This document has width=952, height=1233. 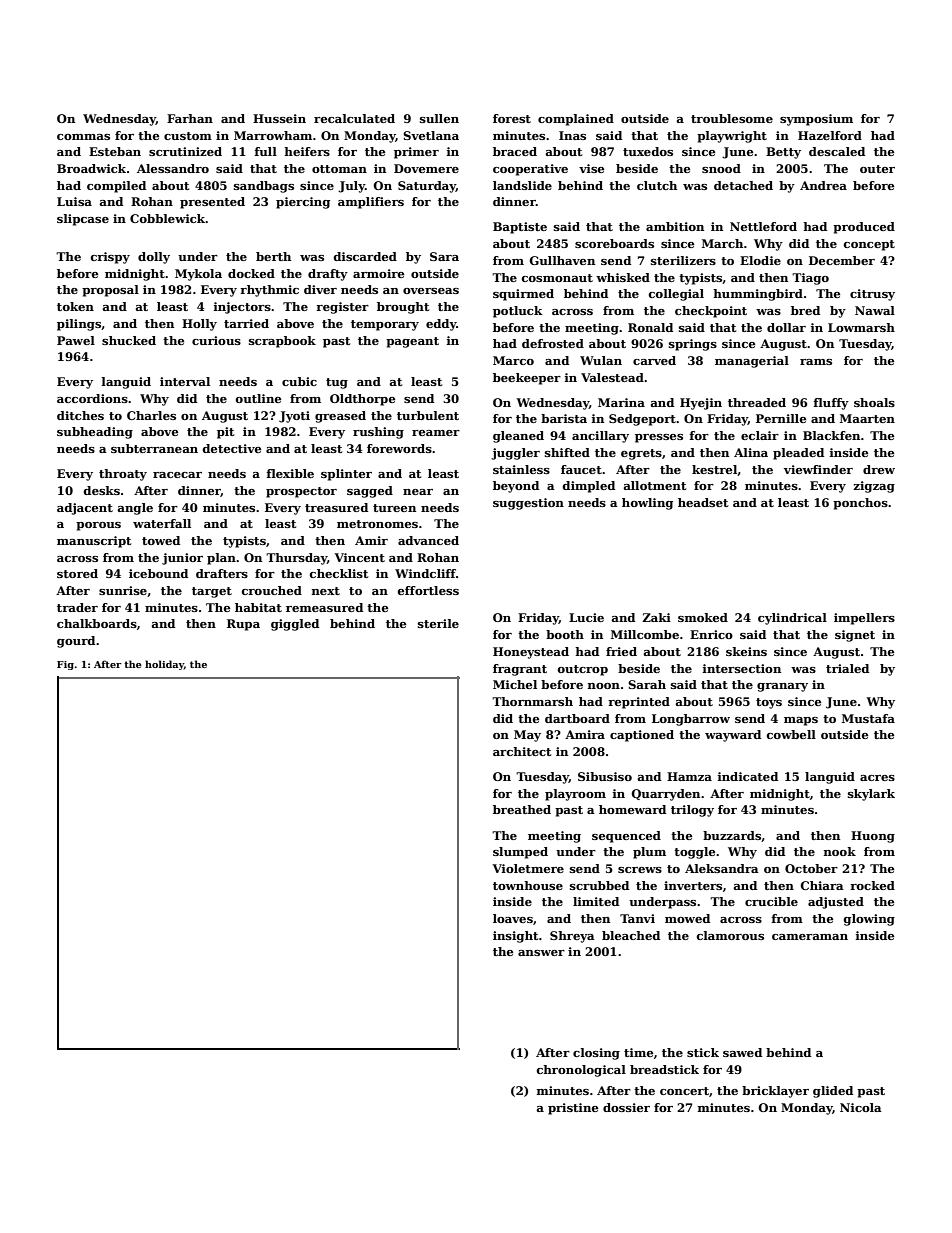 What do you see at coordinates (818, 469) in the document?
I see `viewfinder` at bounding box center [818, 469].
